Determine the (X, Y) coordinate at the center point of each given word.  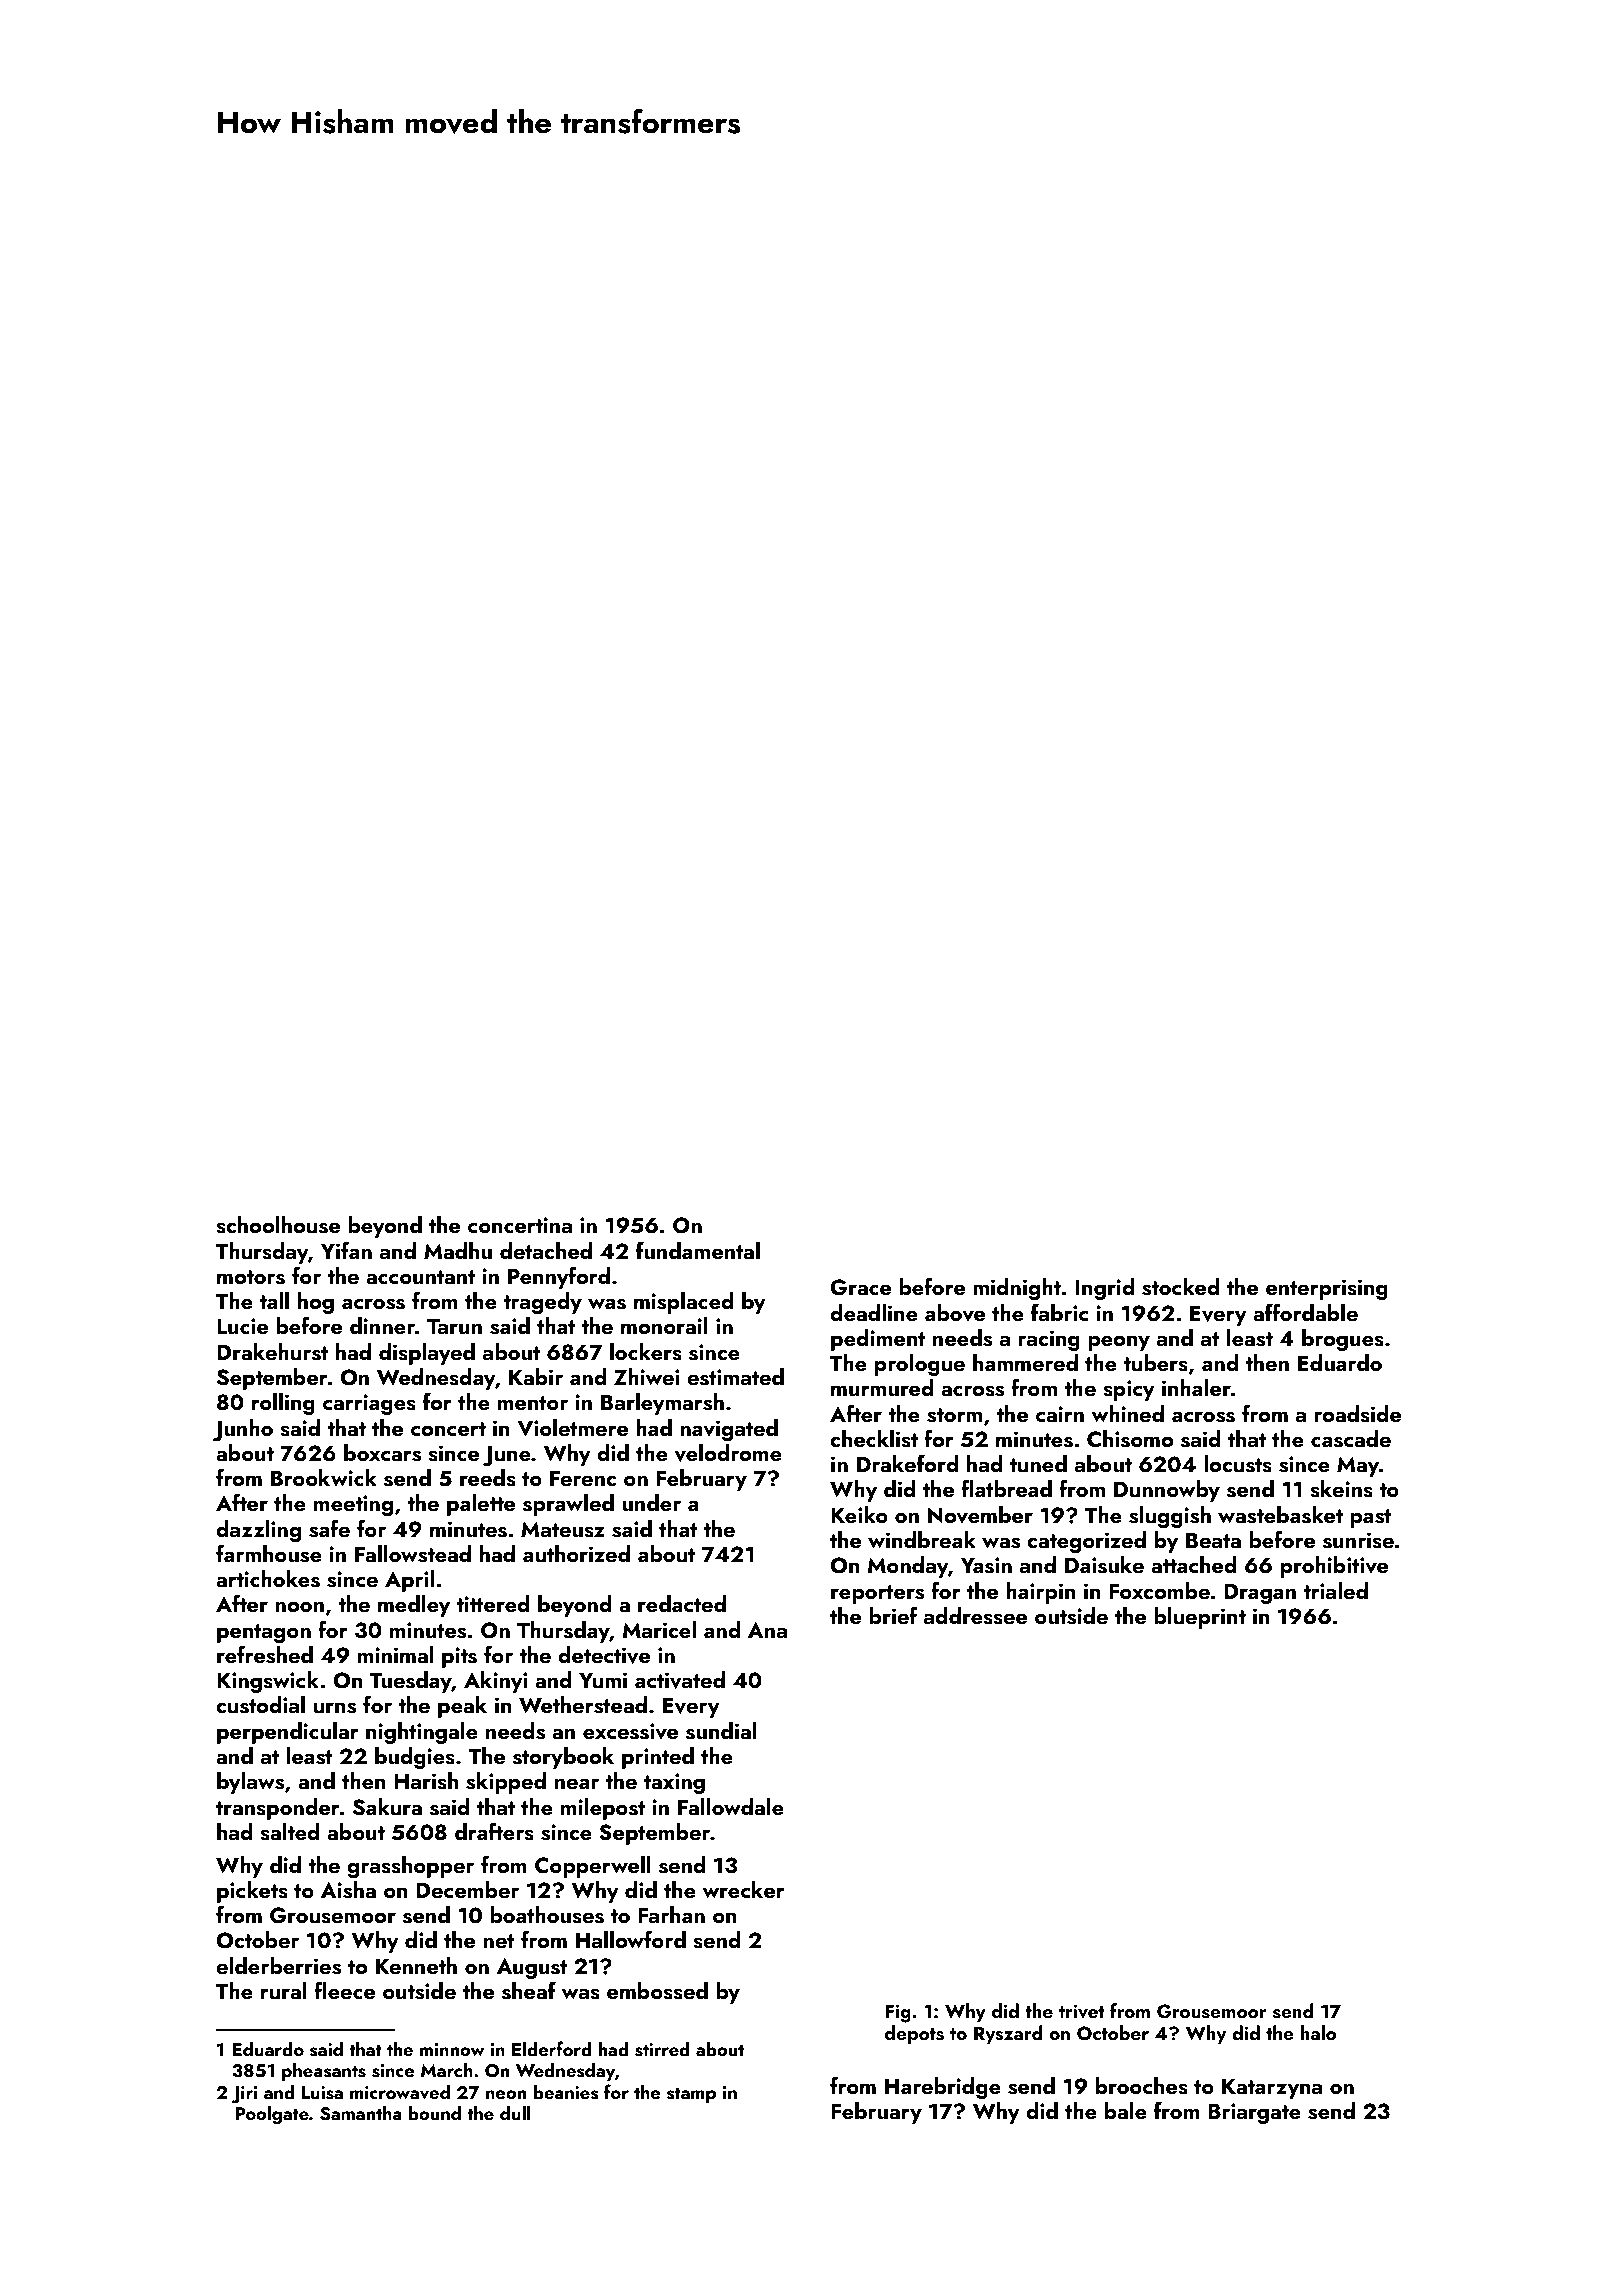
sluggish (1170, 1517)
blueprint (1200, 1618)
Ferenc (583, 1478)
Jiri (244, 2095)
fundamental (698, 1250)
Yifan (346, 1250)
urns (335, 1708)
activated (680, 1680)
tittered (493, 1603)
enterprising (1327, 1289)
